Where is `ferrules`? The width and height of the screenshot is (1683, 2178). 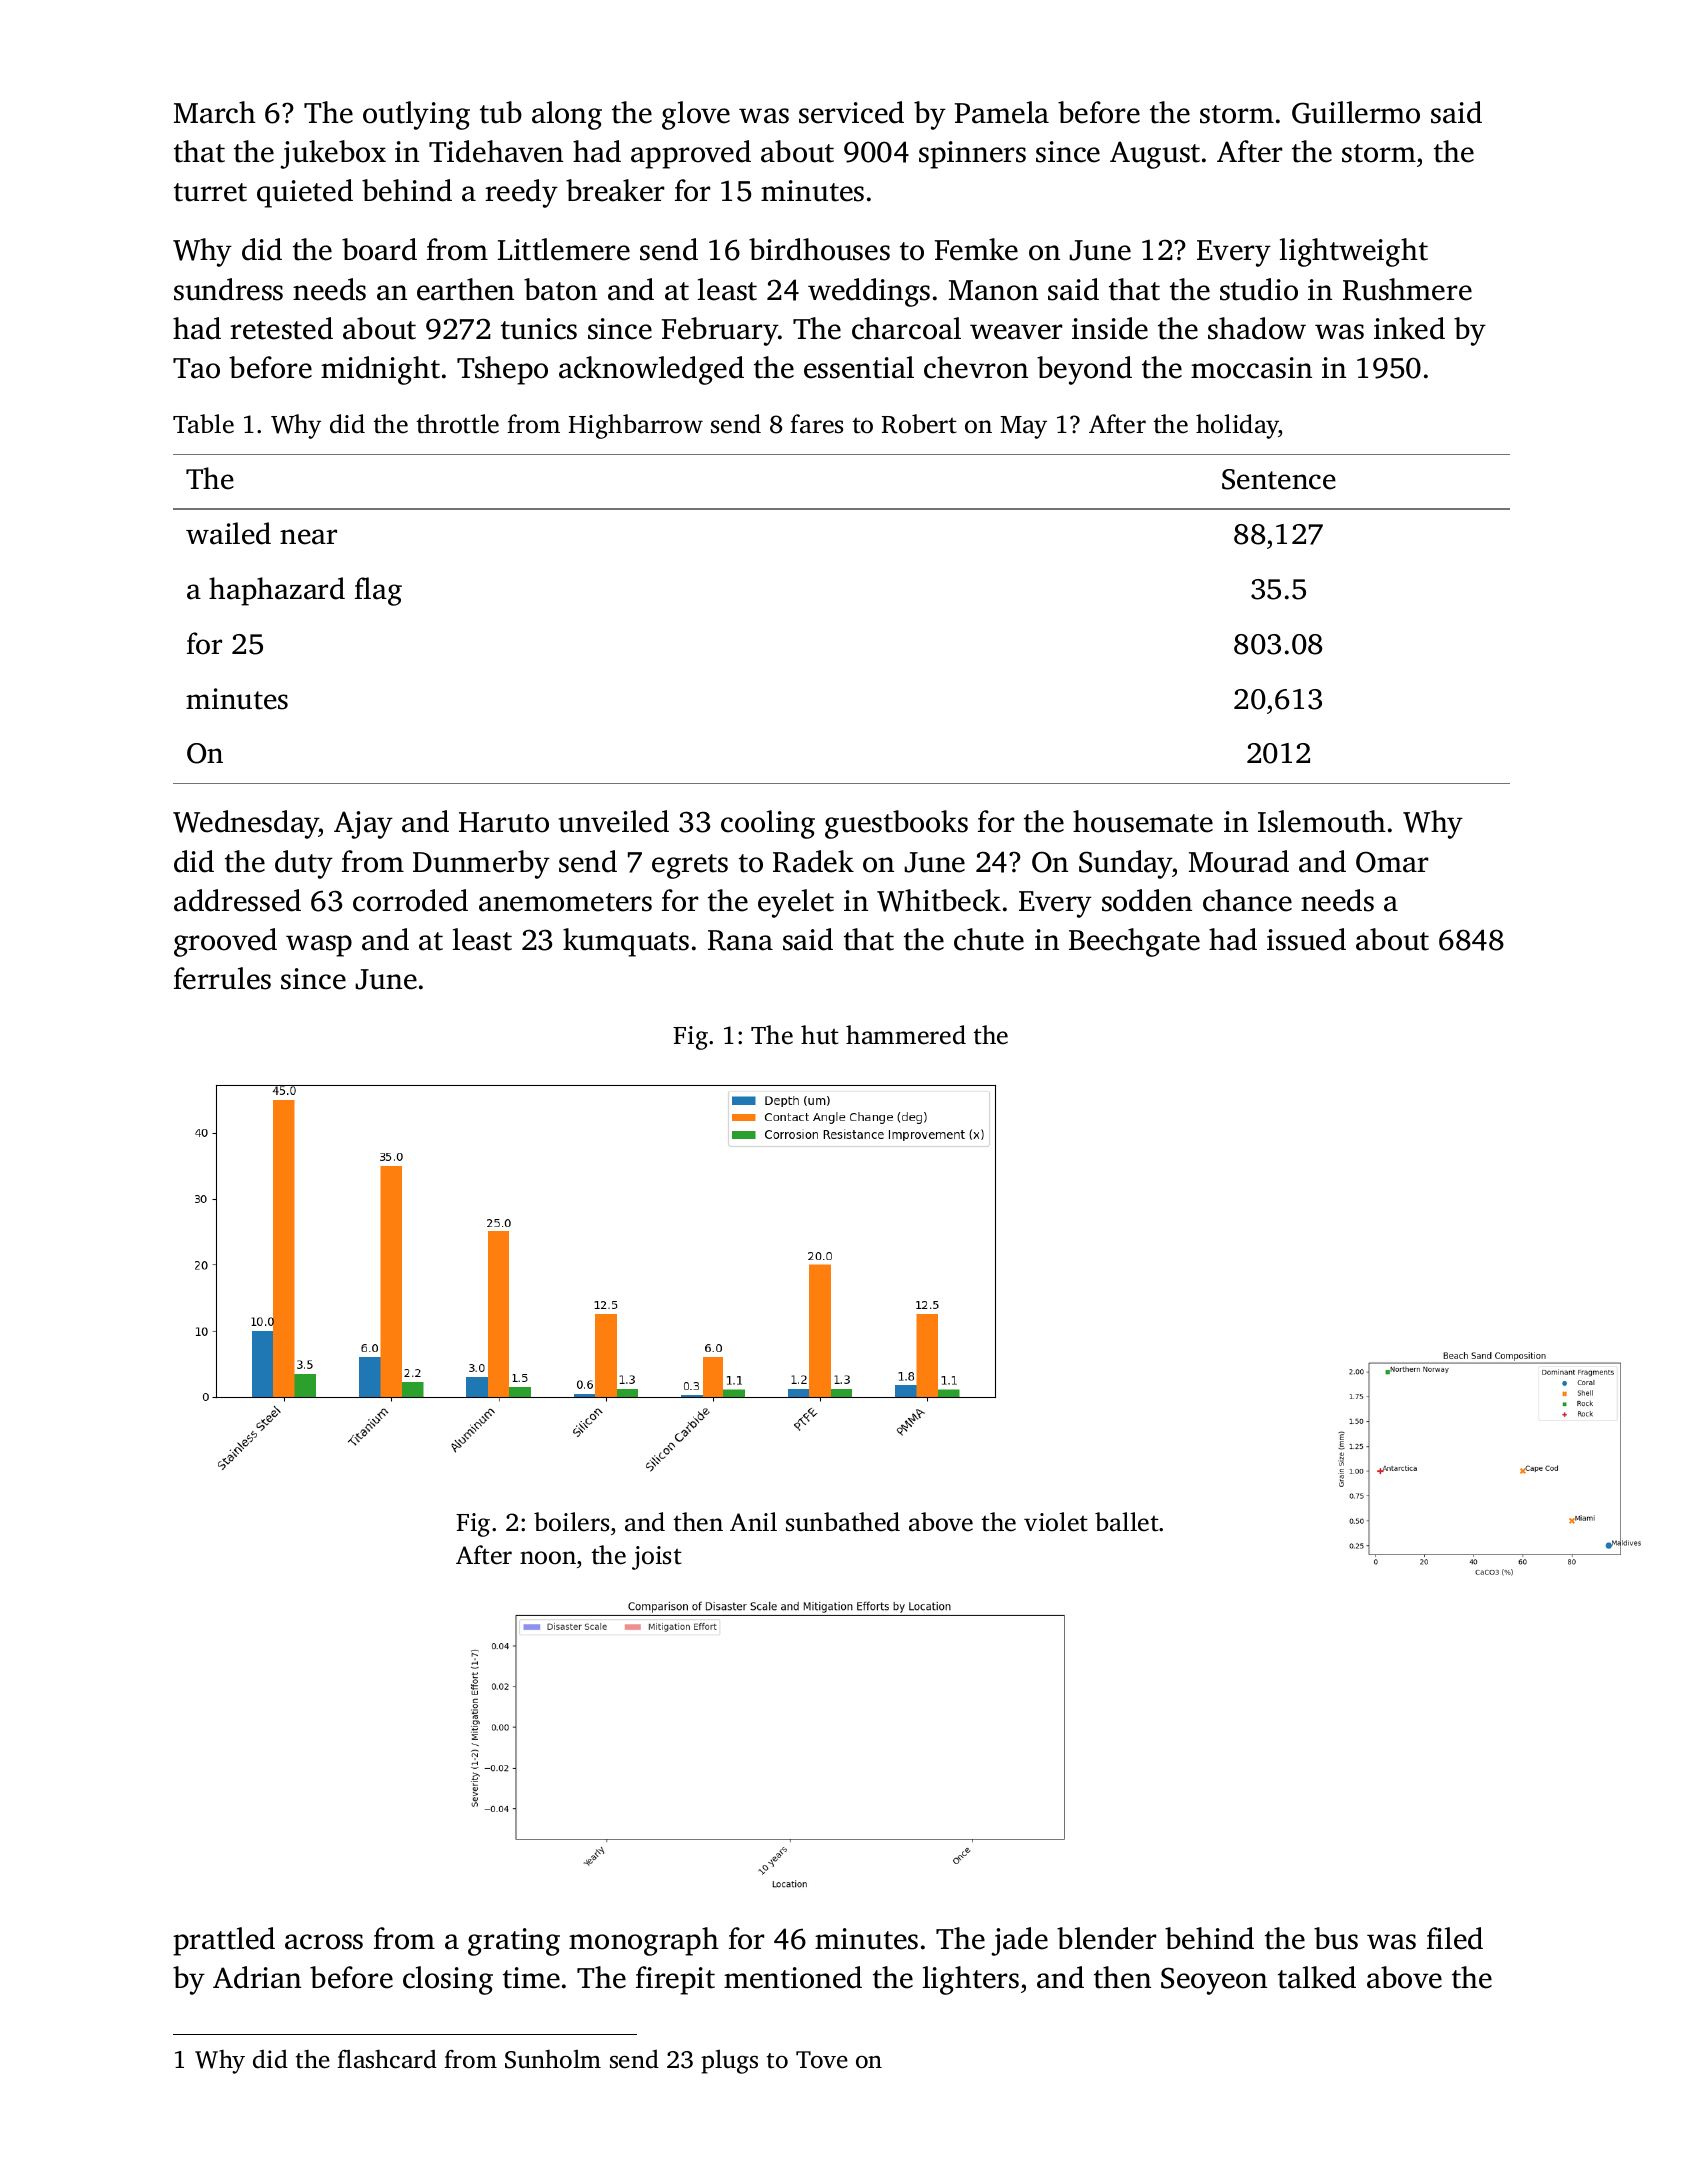 ferrules is located at coordinates (222, 978).
